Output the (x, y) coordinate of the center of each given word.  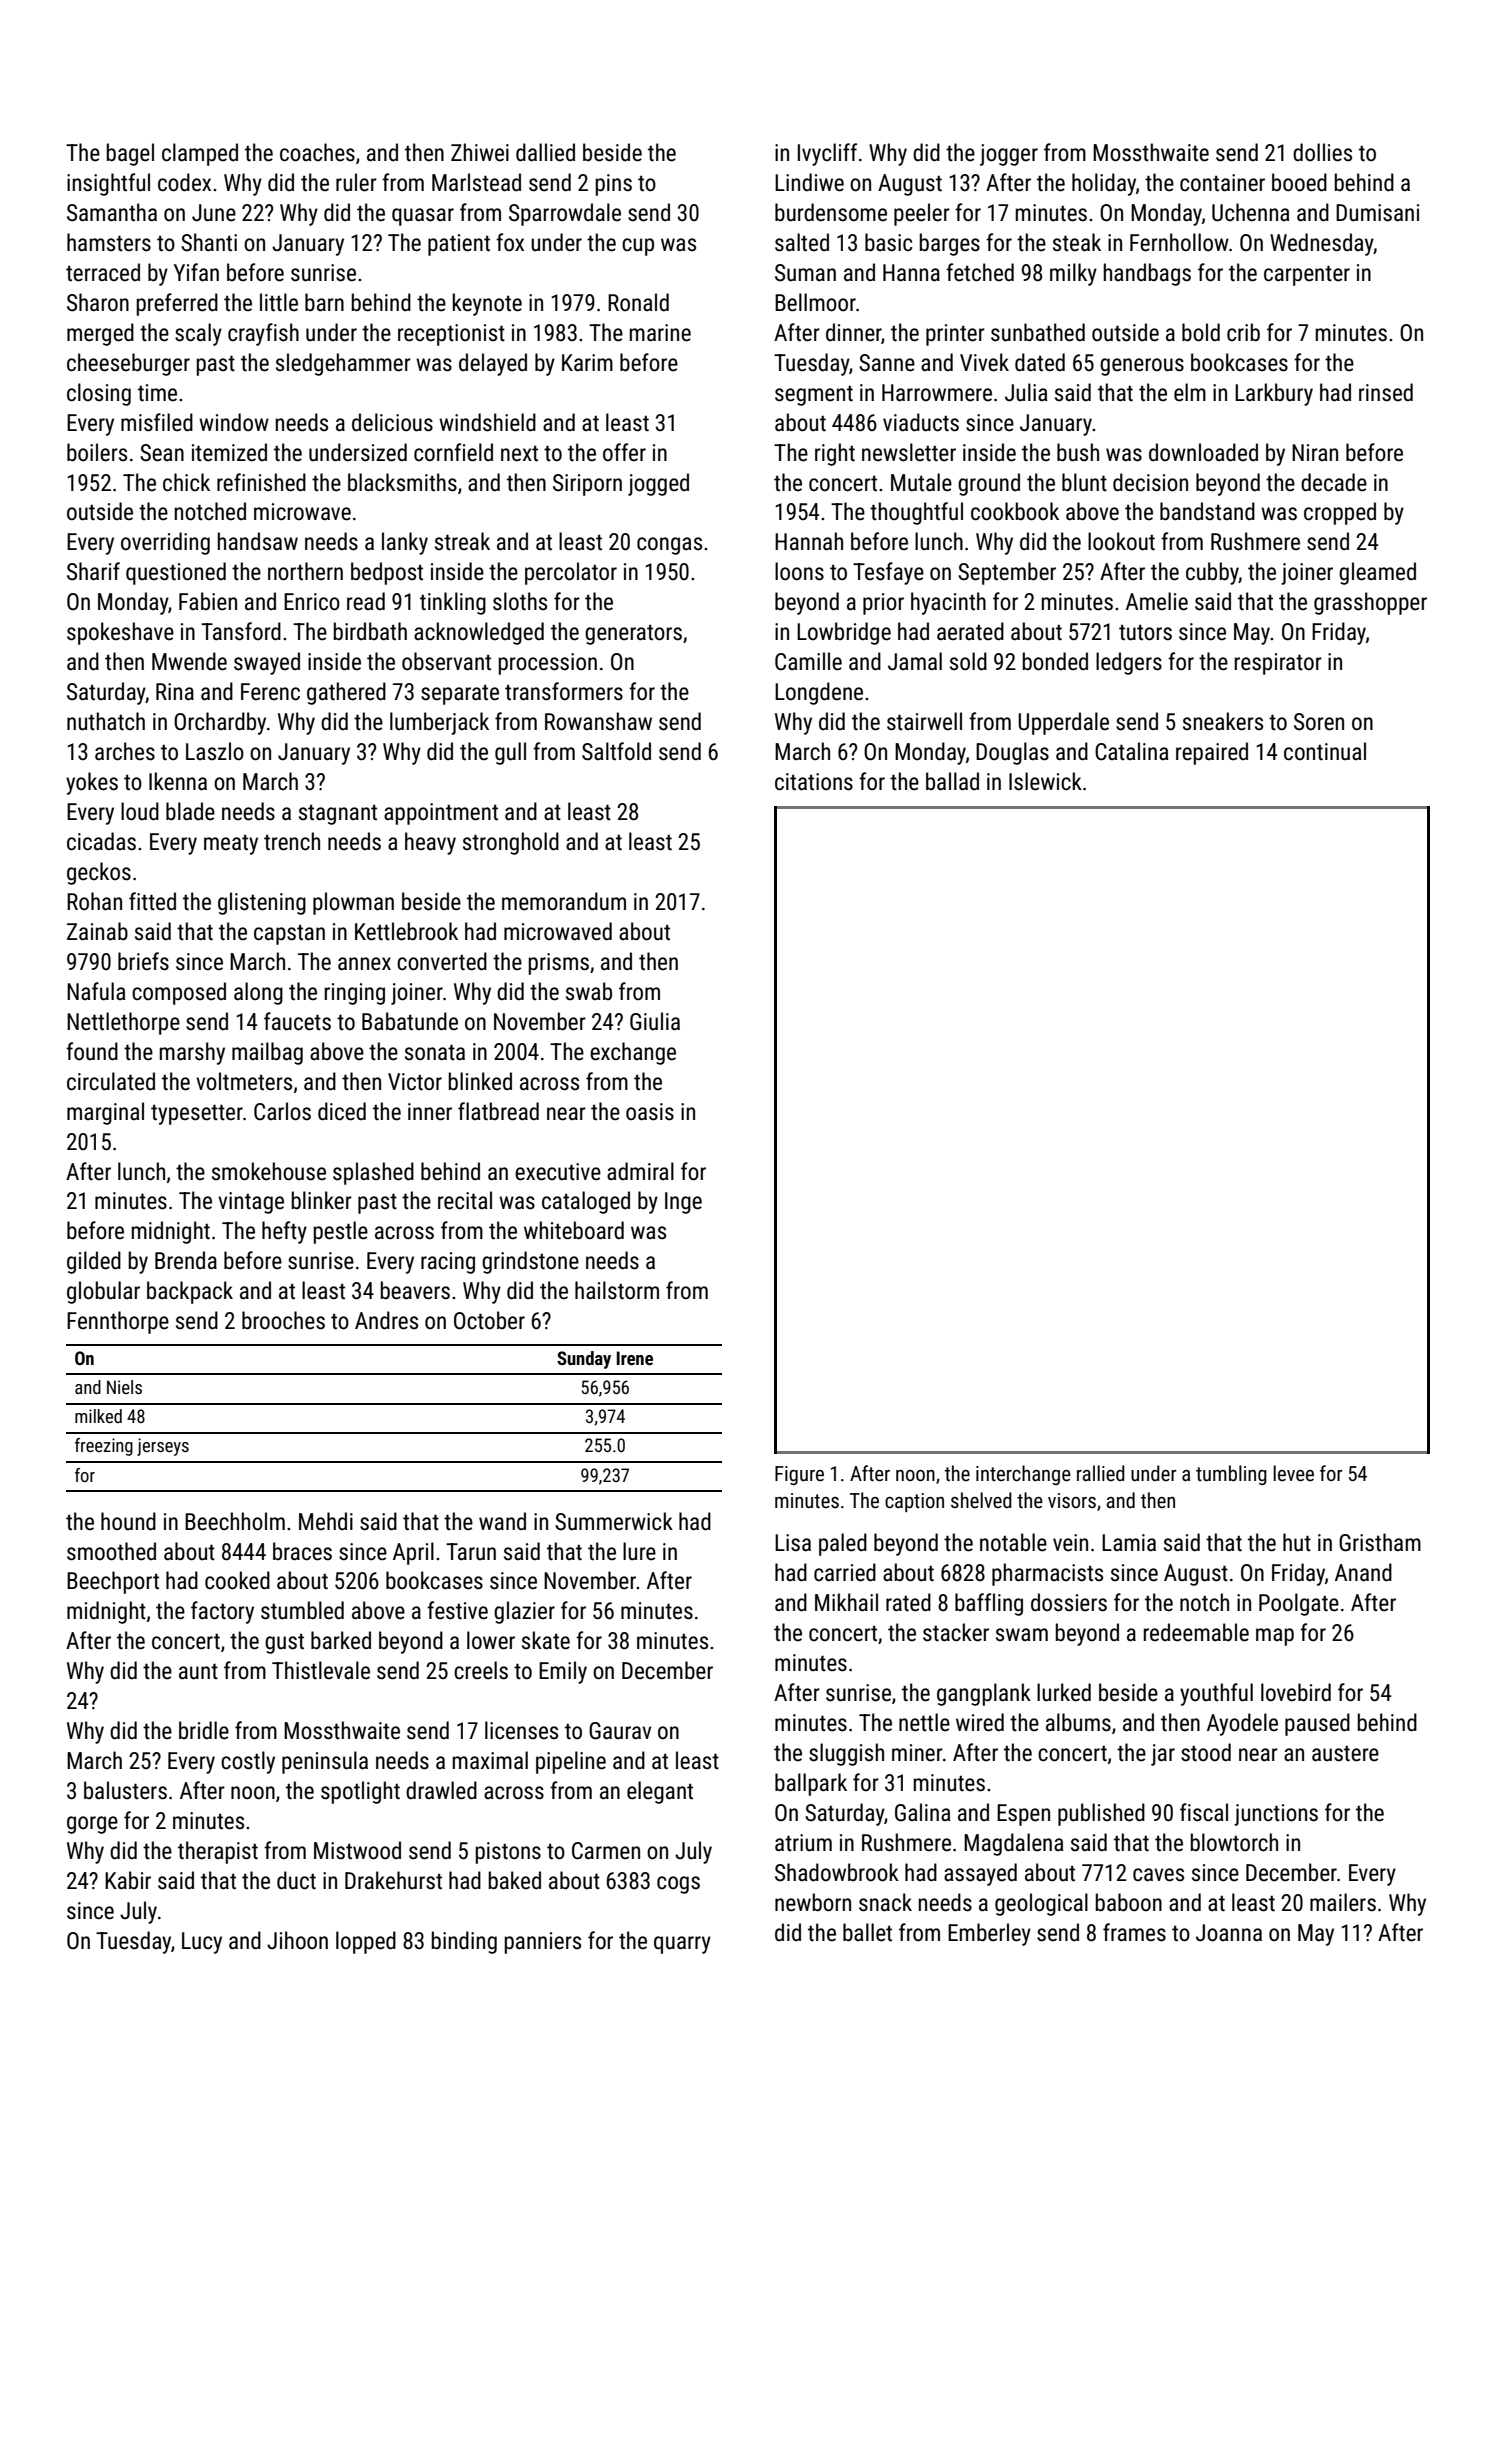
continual (1325, 751)
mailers (1343, 1902)
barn (324, 302)
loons (799, 571)
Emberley (989, 1934)
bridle (204, 1730)
